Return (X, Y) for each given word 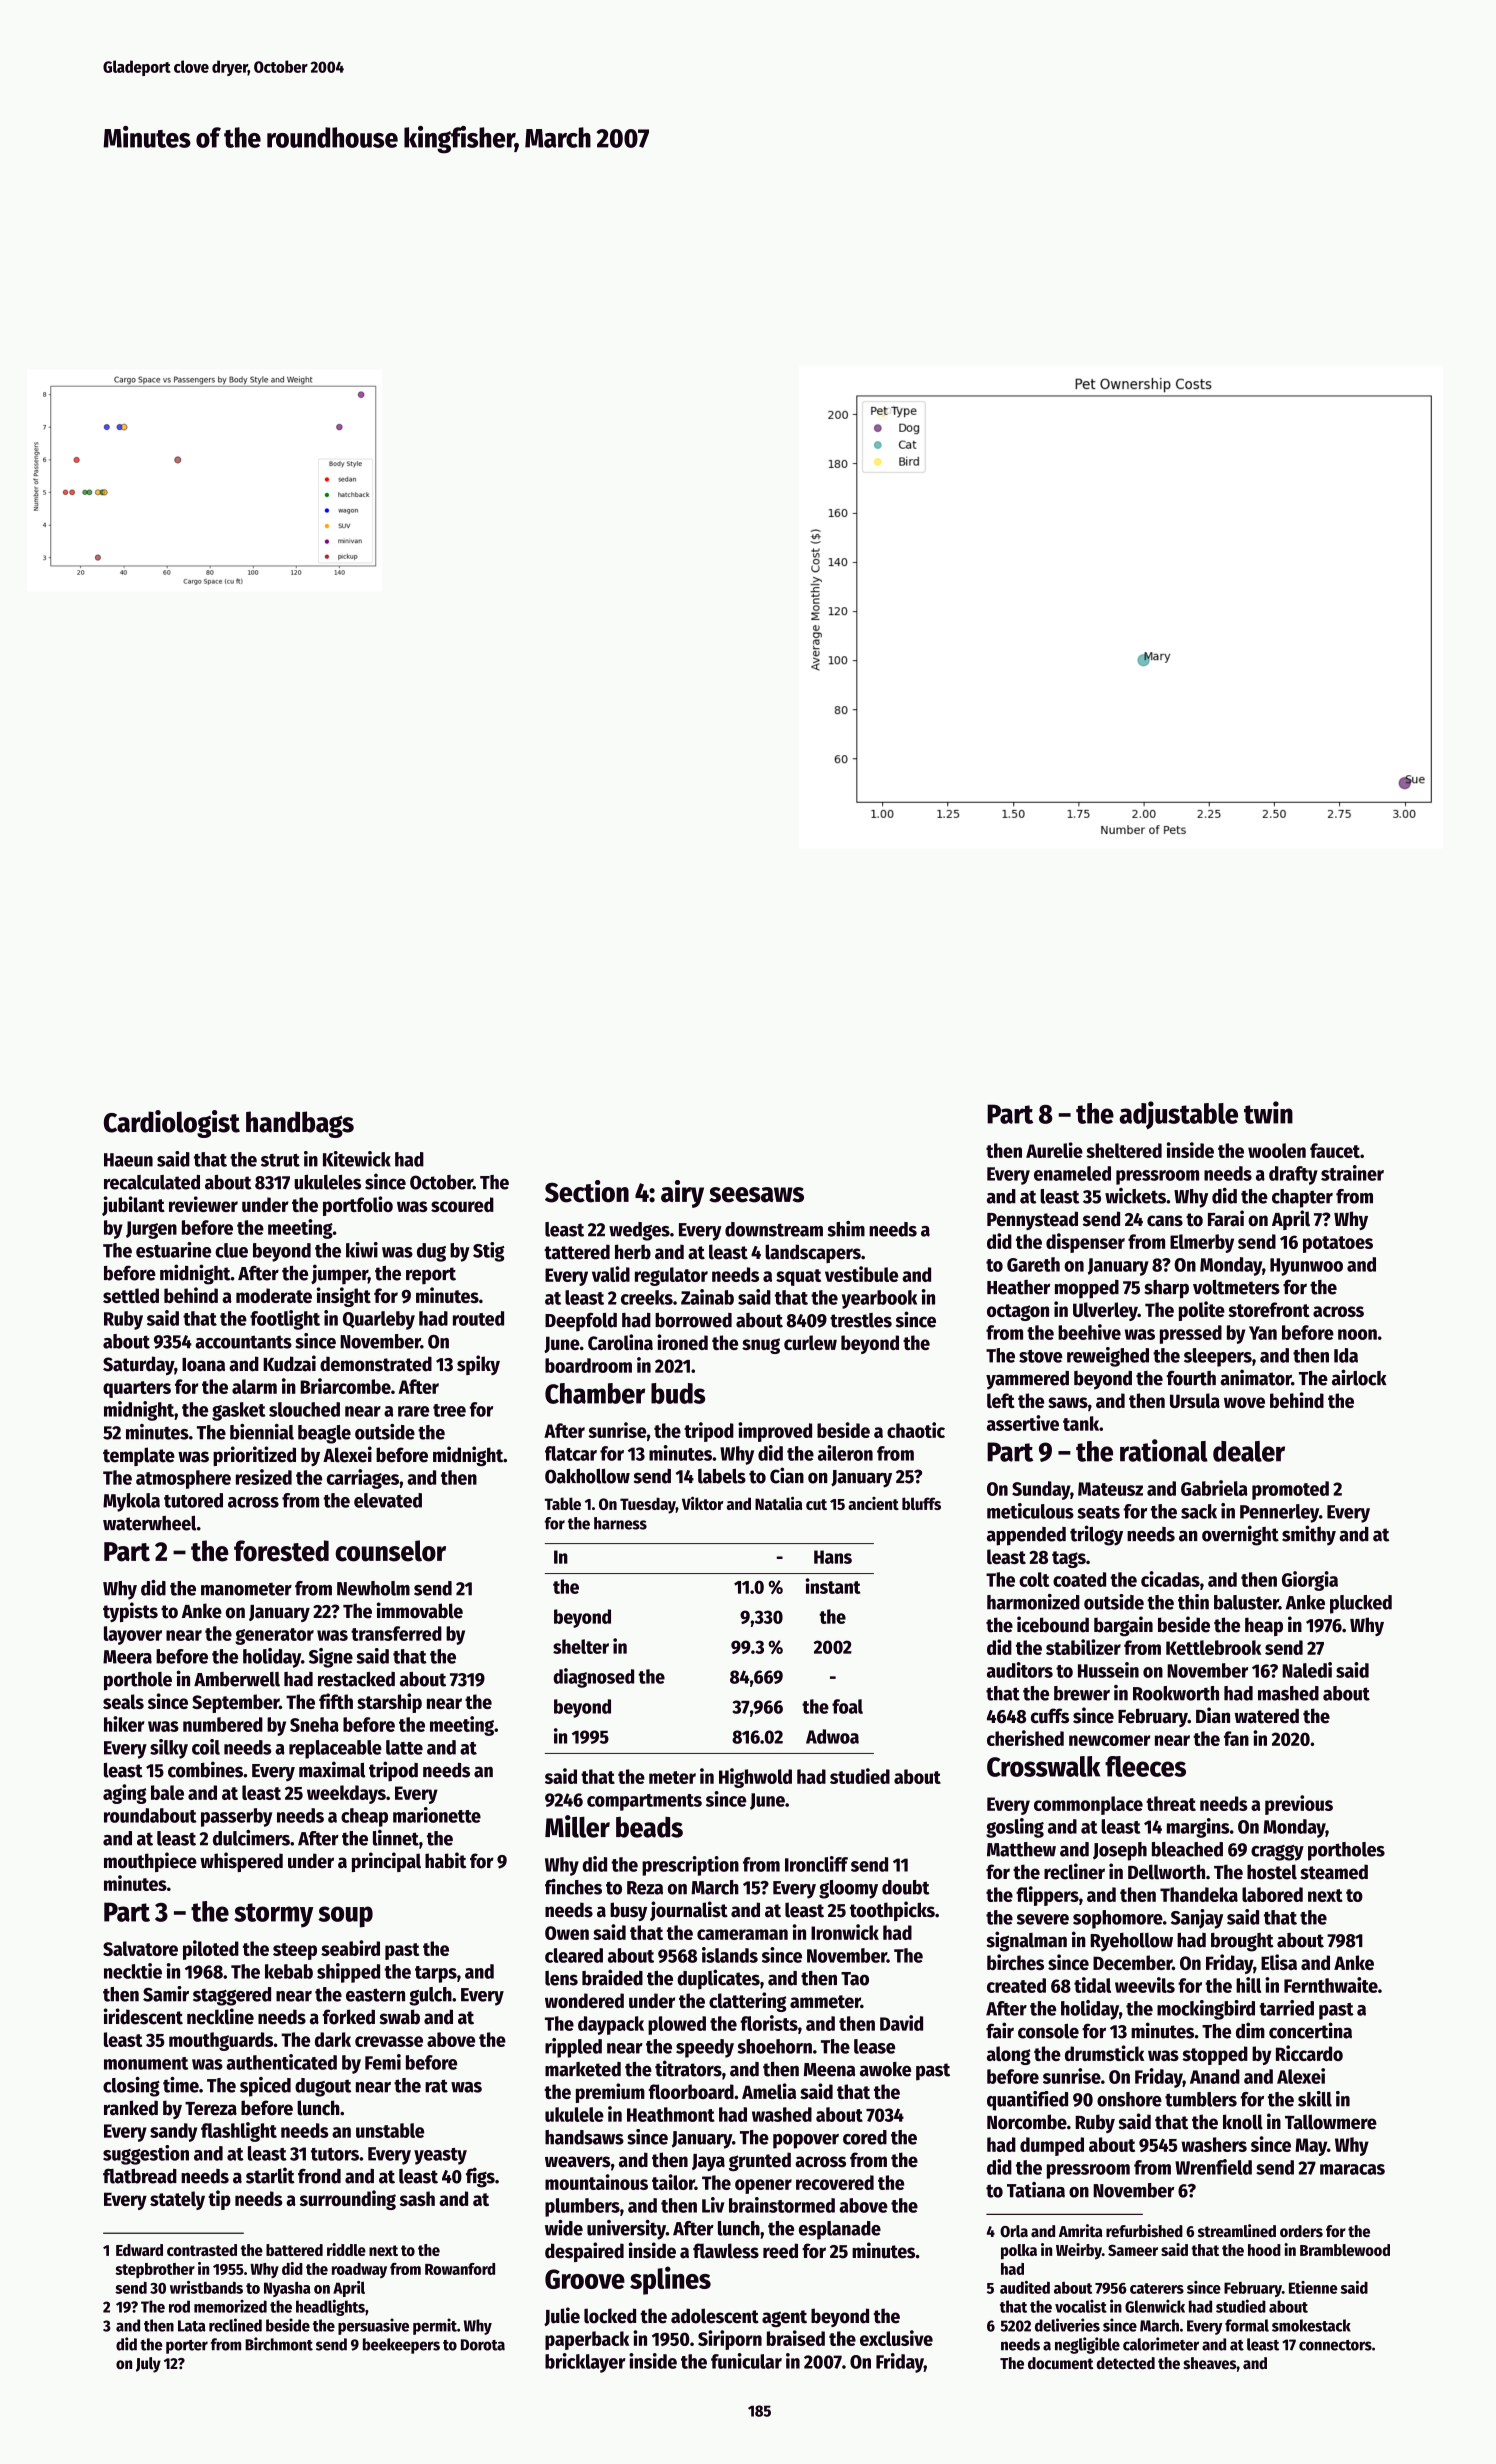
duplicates (718, 1979)
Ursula (1195, 1400)
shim (846, 1229)
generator (274, 1636)
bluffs (921, 1503)
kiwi (362, 1250)
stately (177, 2200)
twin (1268, 1112)
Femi (383, 2062)
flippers (1047, 1896)
